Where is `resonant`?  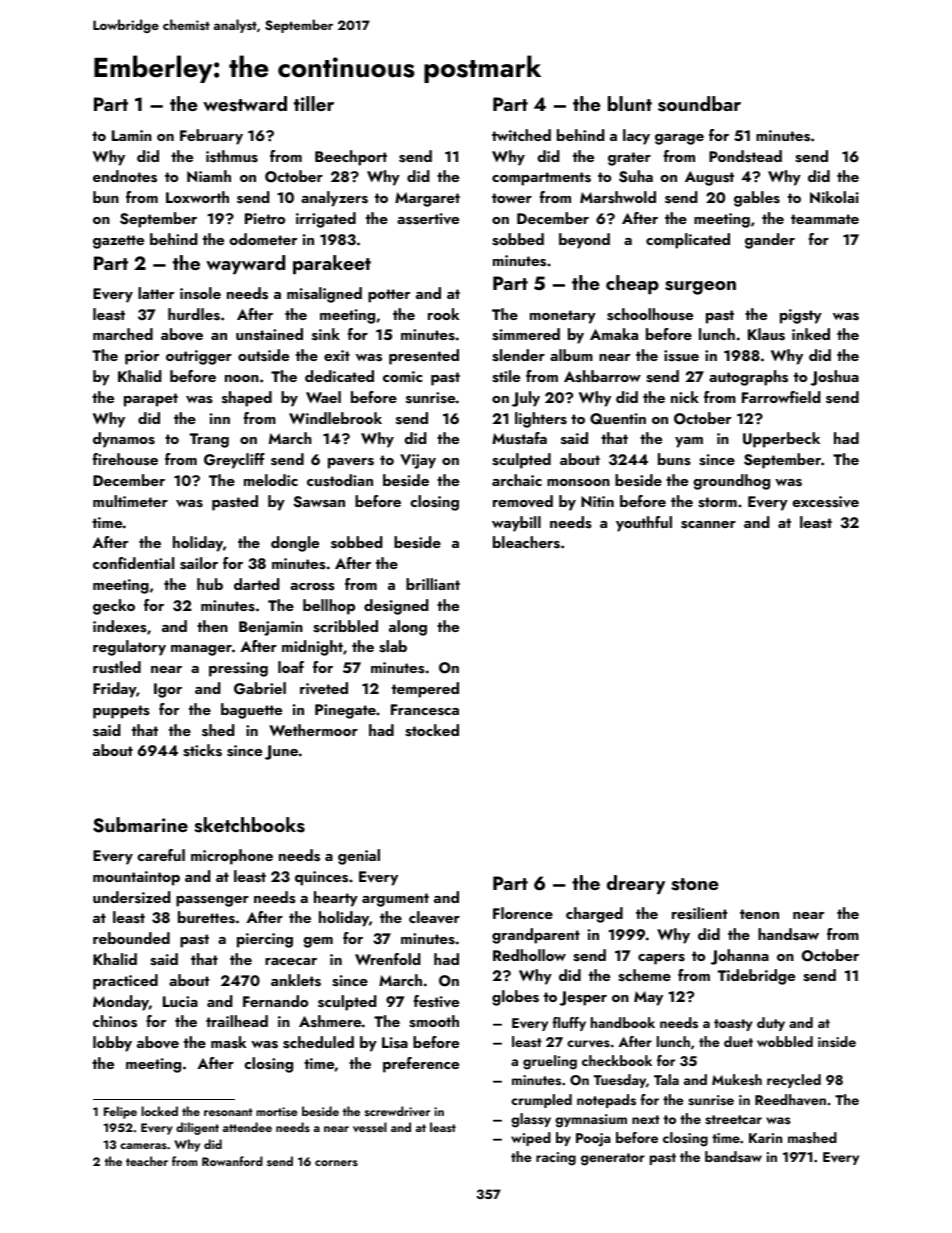
resonant is located at coordinates (228, 1112).
